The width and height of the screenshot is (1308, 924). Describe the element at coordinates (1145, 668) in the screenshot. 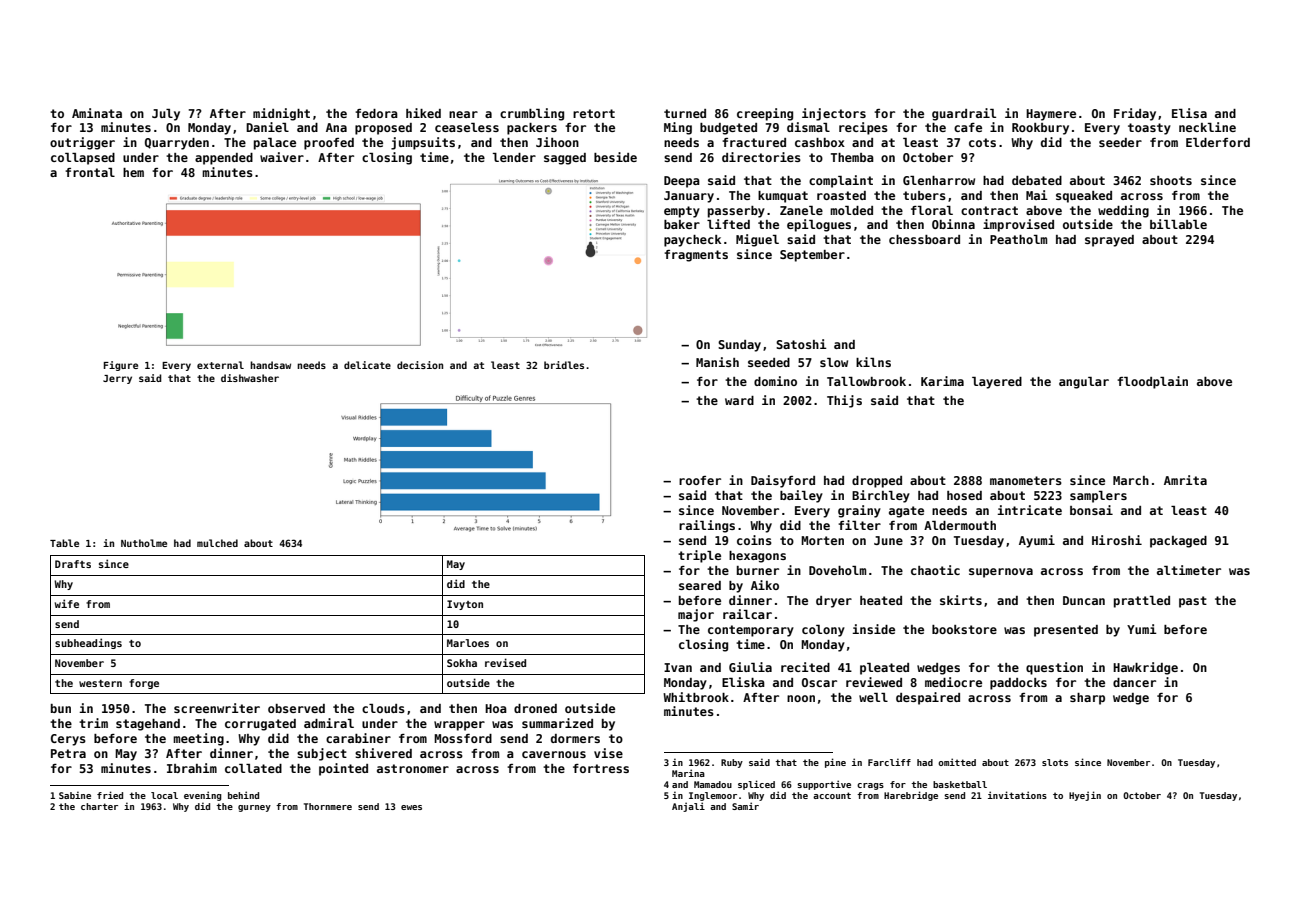

I see `Hawkridge` at that location.
